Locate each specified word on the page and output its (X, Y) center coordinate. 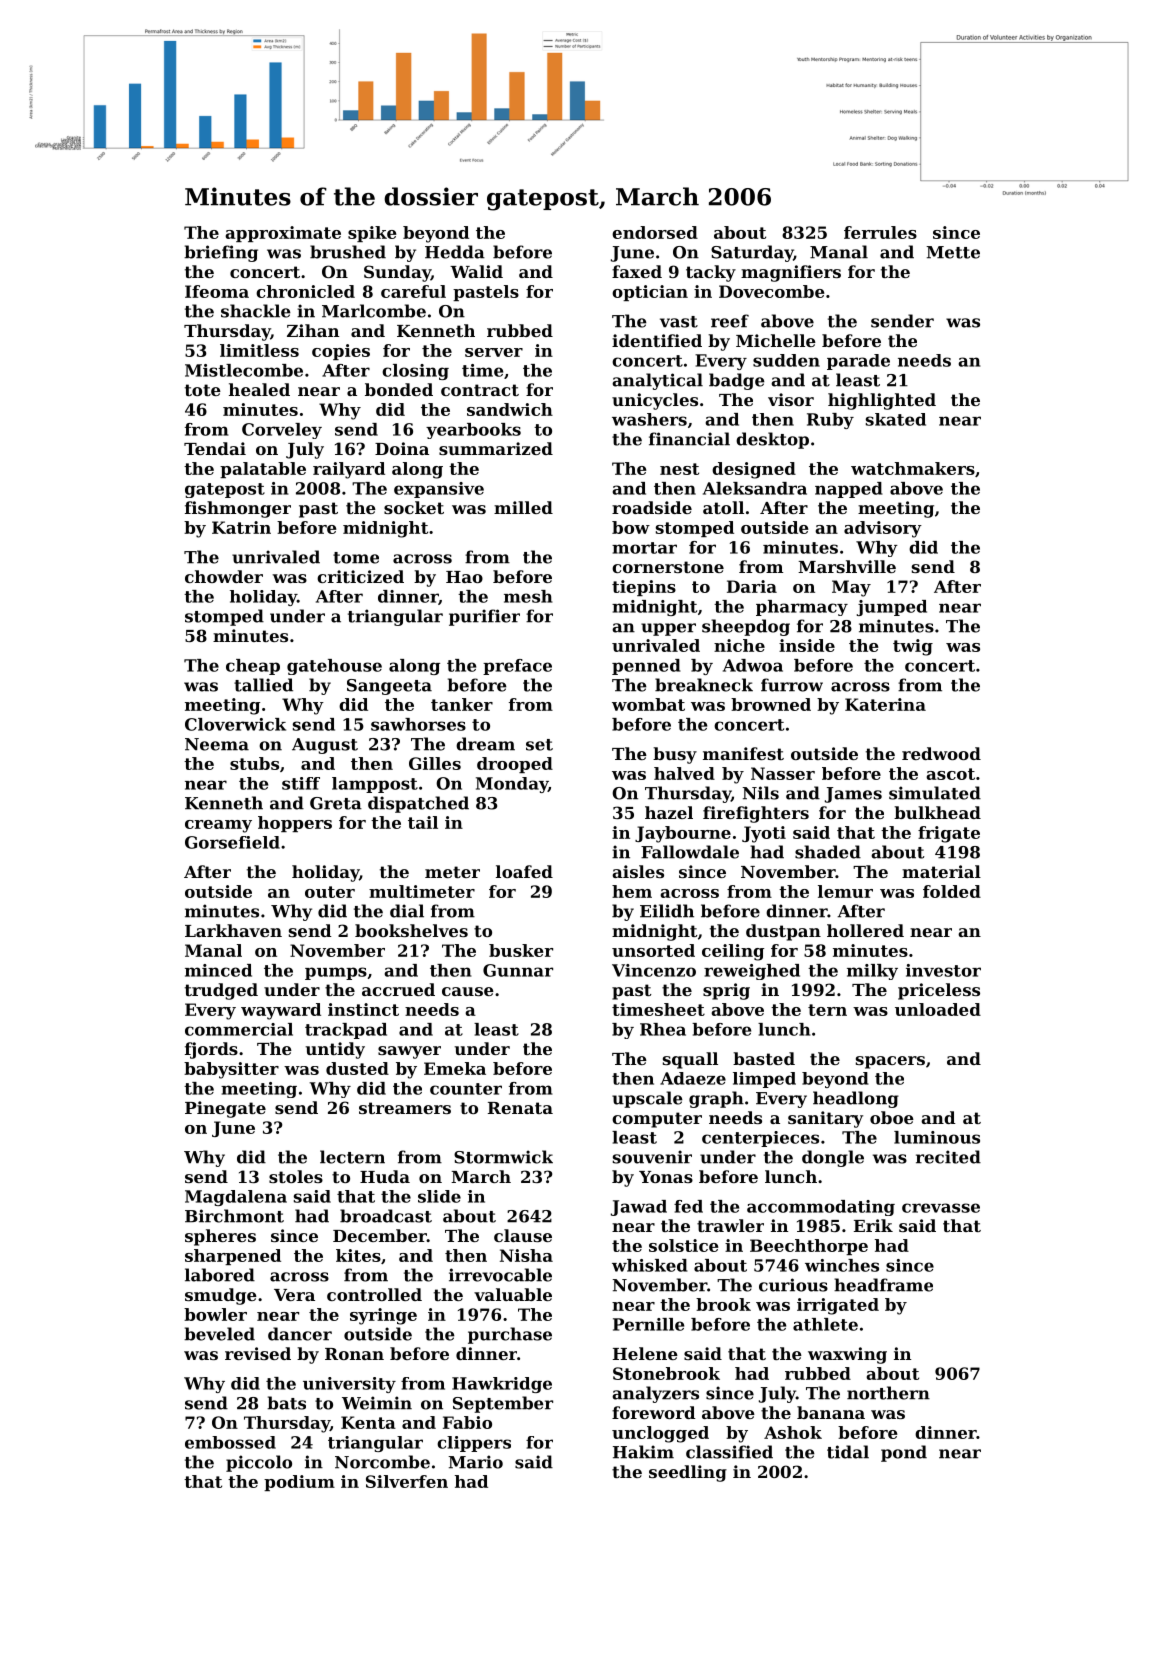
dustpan (783, 932)
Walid (476, 271)
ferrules (880, 232)
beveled (219, 1334)
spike (372, 234)
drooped (515, 765)
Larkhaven (233, 930)
